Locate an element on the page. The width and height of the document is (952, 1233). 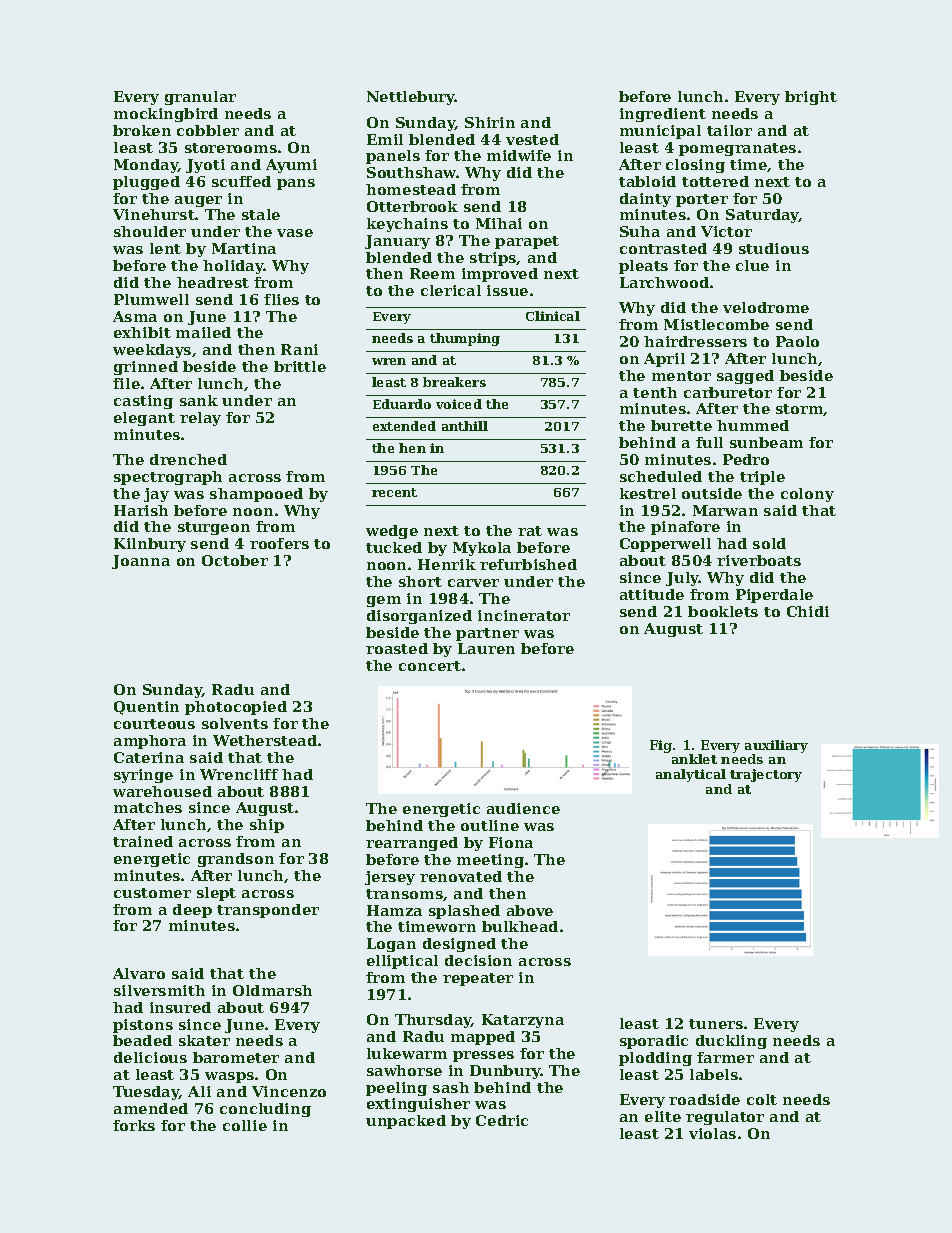
analytical is located at coordinates (691, 775).
